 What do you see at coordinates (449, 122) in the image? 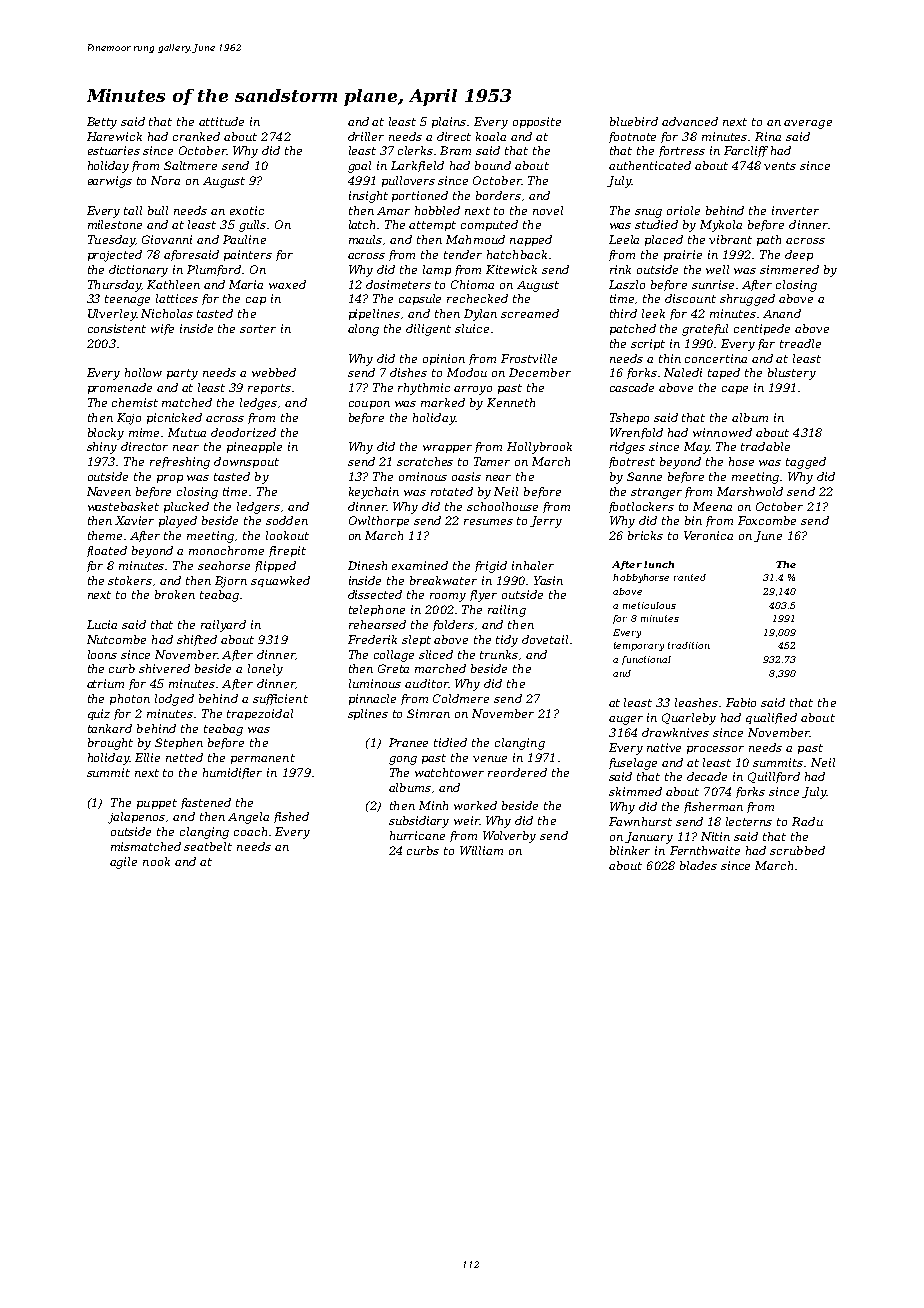
I see `plains` at bounding box center [449, 122].
